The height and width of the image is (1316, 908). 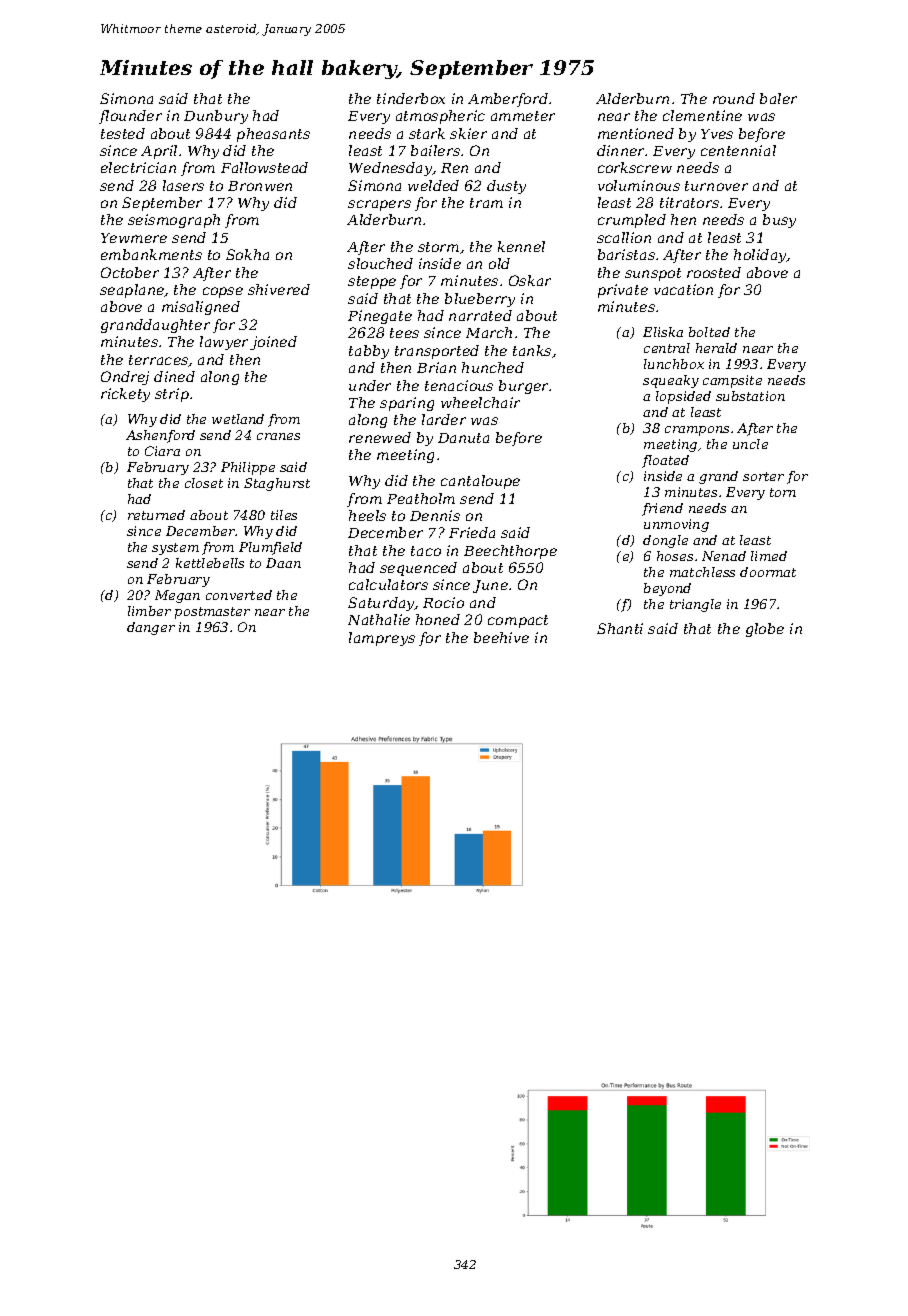 I want to click on centennial, so click(x=738, y=150).
